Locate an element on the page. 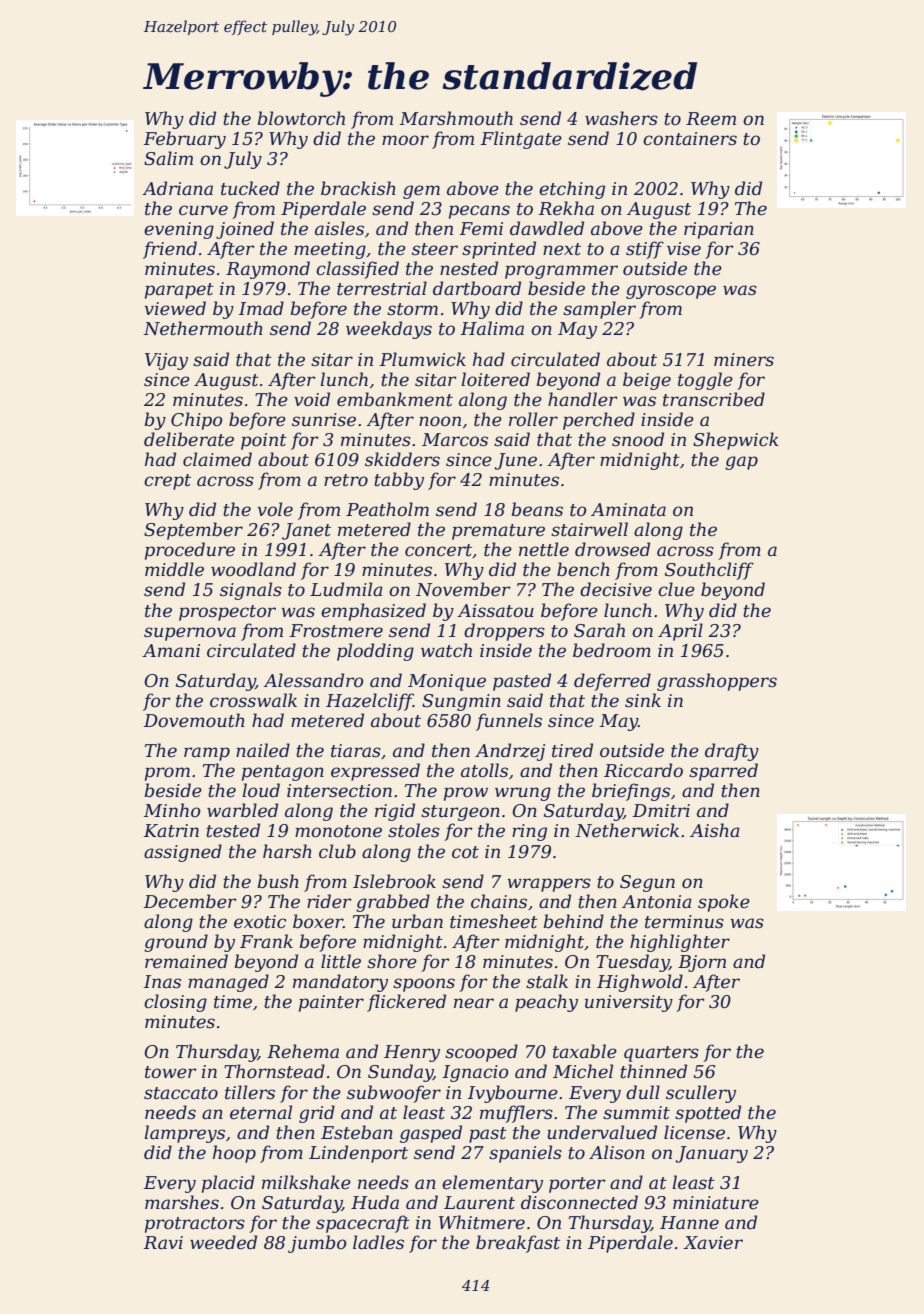 This page has height=1314, width=924. embankment is located at coordinates (395, 399).
